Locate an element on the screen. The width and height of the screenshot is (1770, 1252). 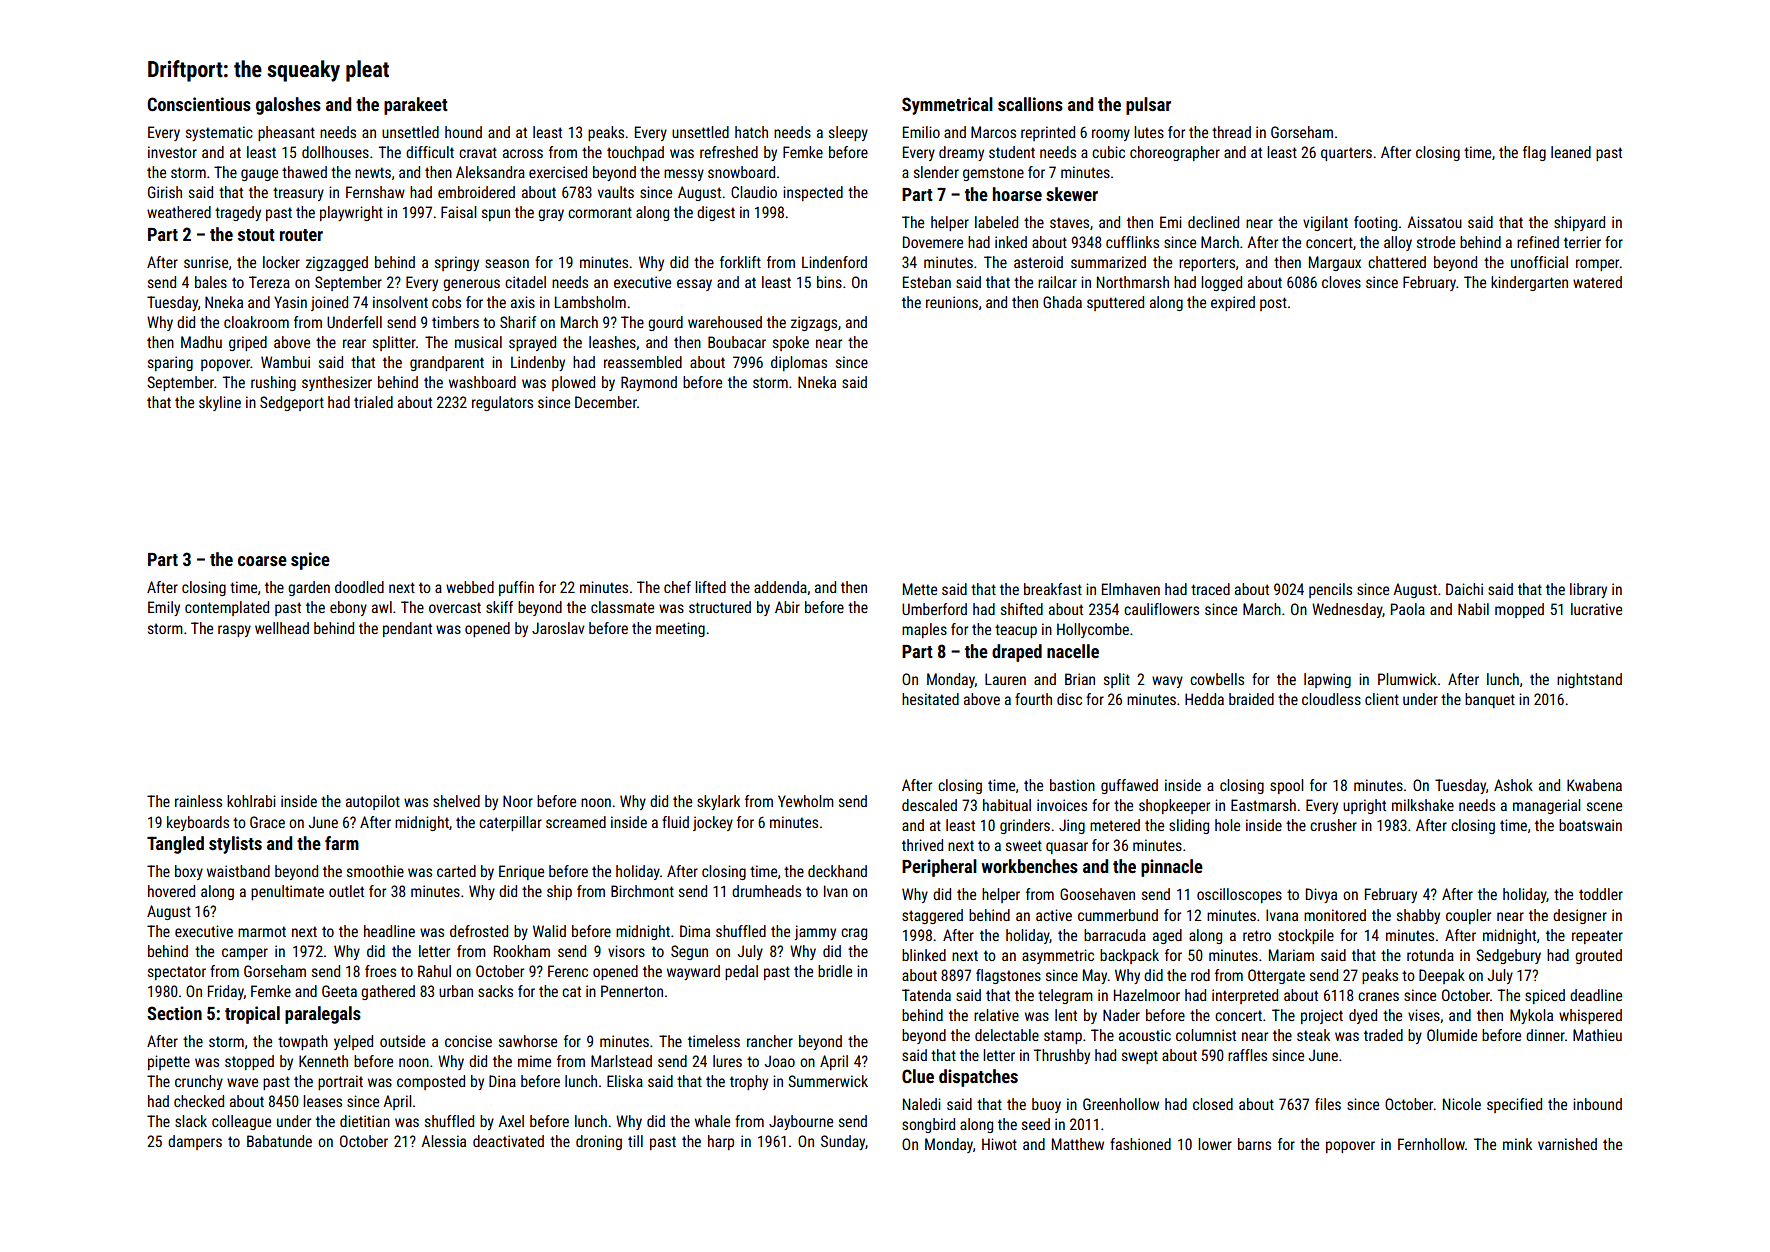
puffin is located at coordinates (516, 588).
